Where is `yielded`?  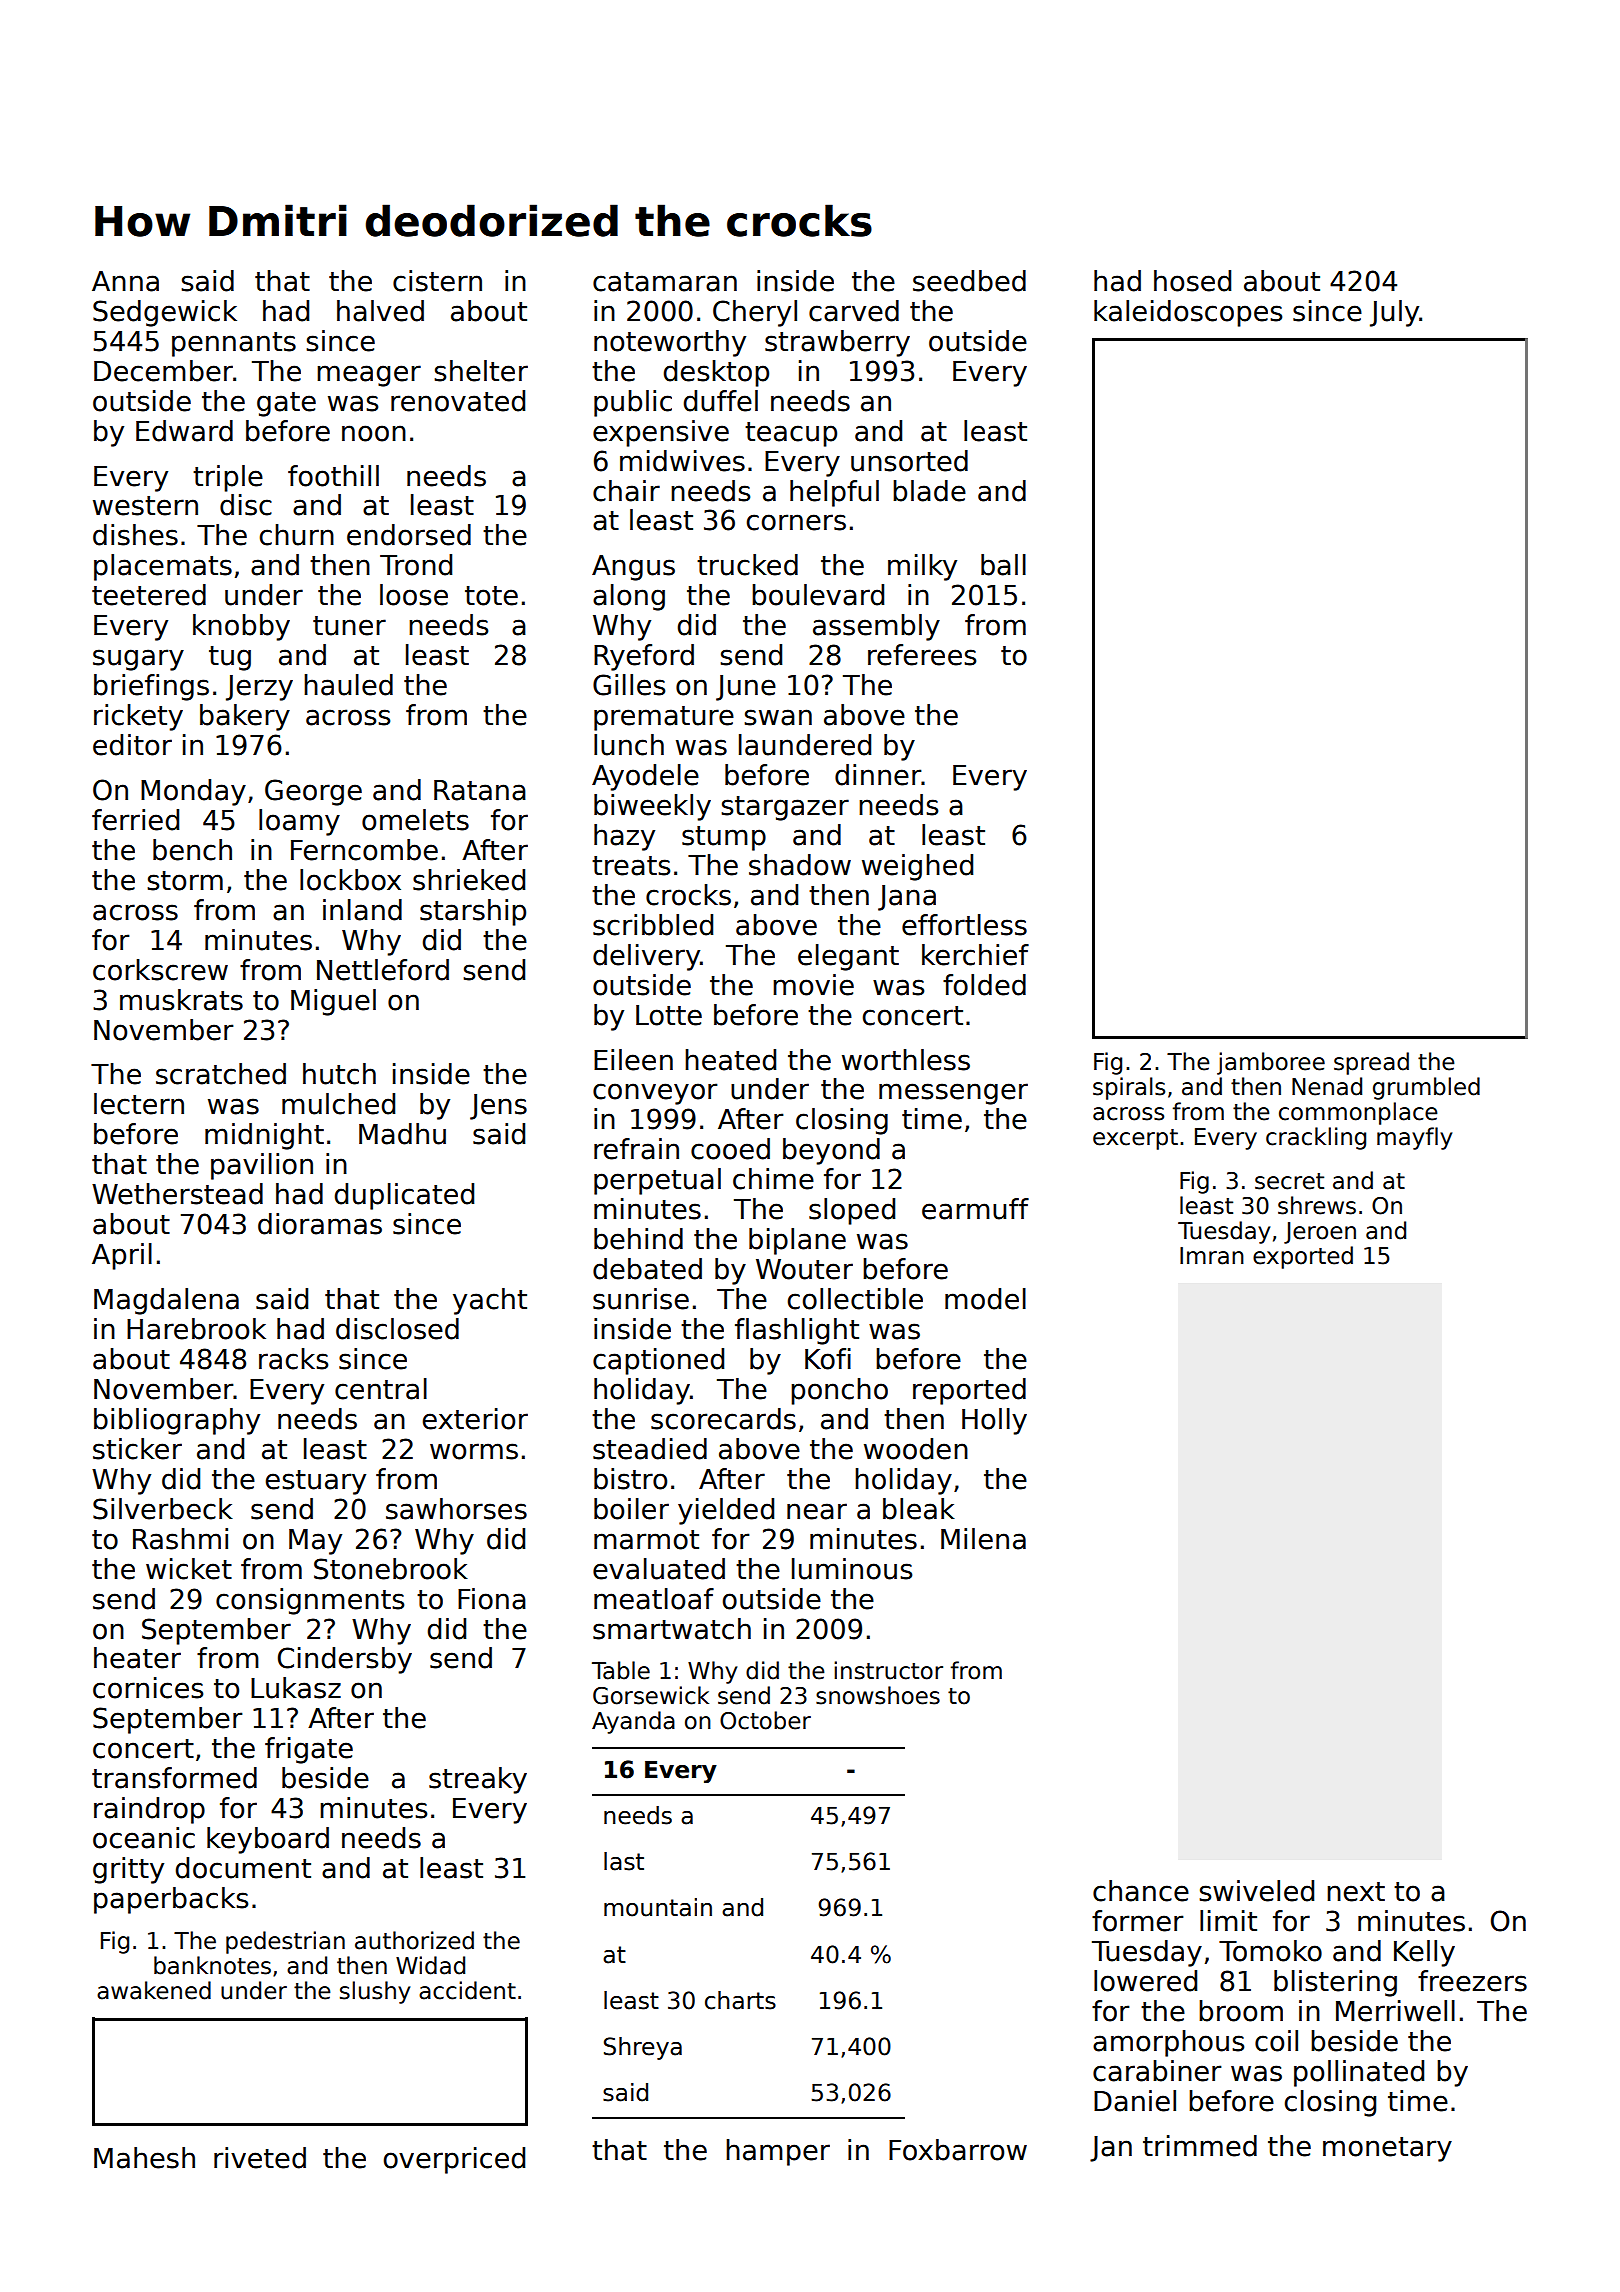
yielded is located at coordinates (726, 1511).
